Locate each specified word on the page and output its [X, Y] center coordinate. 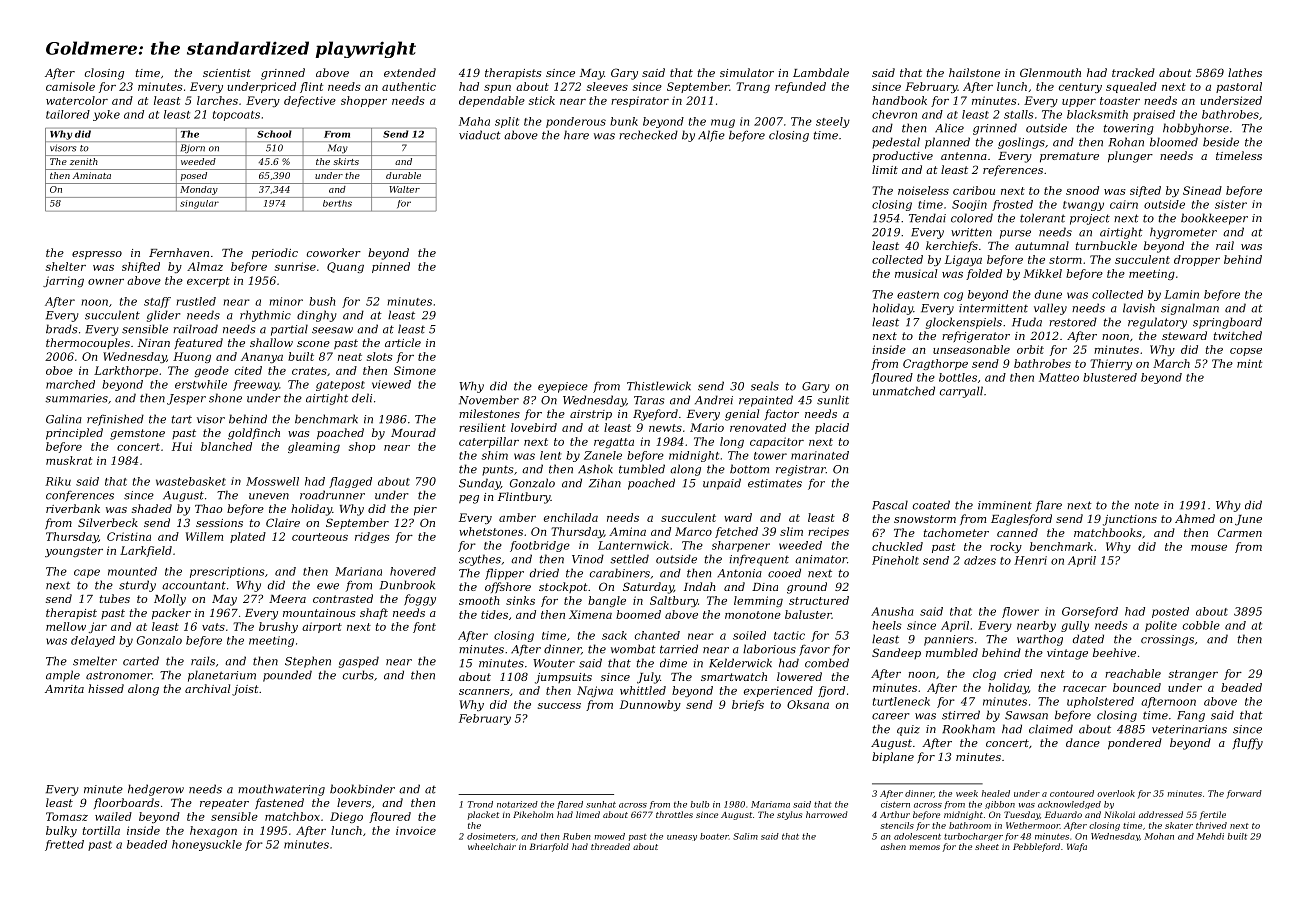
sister [1231, 204]
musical [916, 273]
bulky [61, 831]
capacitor [777, 442]
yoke [106, 115]
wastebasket [191, 481]
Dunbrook [407, 585]
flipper [504, 574]
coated [931, 505]
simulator [747, 72]
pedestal [896, 143]
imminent [1005, 505]
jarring [63, 281]
